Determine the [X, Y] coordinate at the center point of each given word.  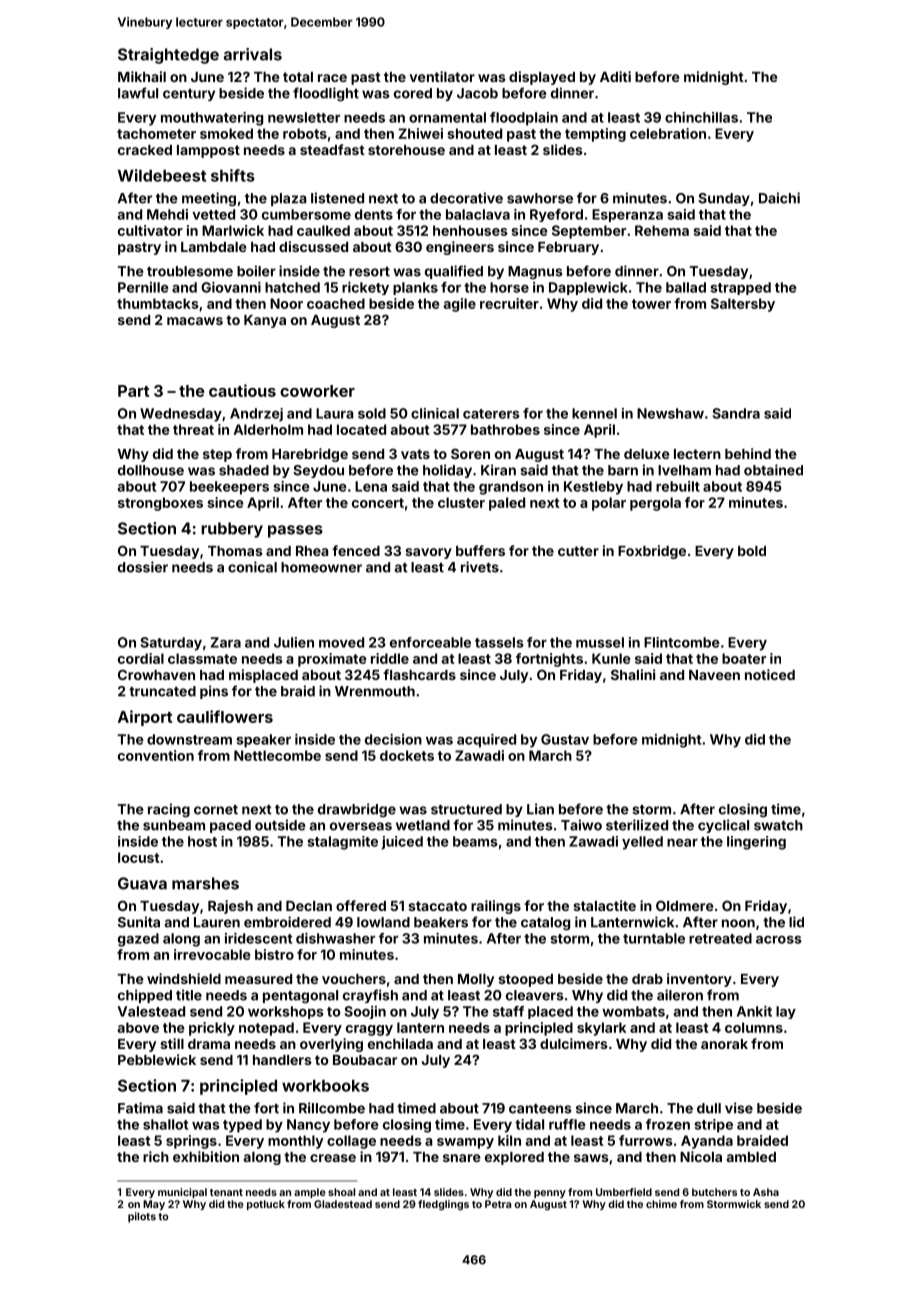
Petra [498, 1204]
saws [591, 1158]
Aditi [615, 76]
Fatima [140, 1108]
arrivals [253, 54]
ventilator [442, 76]
